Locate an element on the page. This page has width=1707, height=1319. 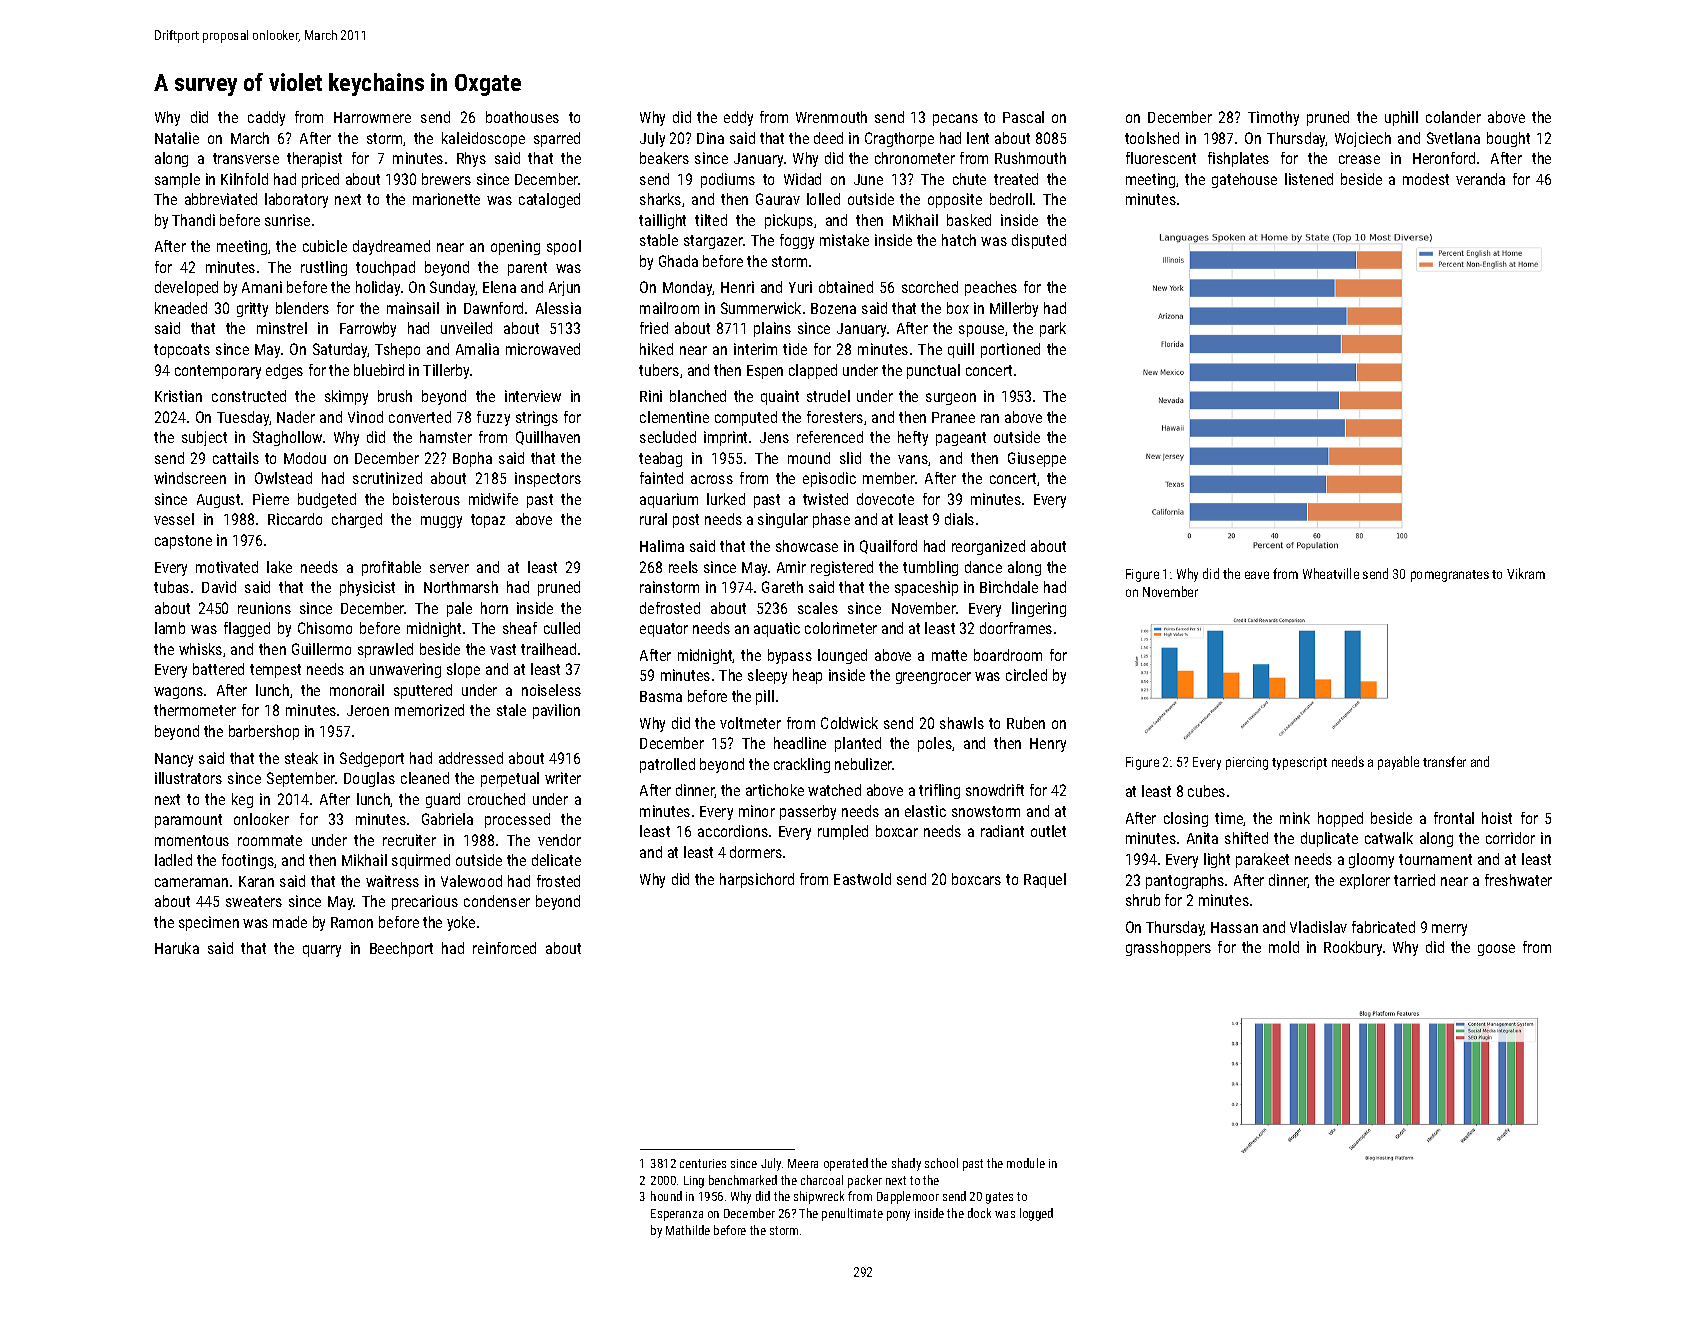
Haruka is located at coordinates (177, 948).
